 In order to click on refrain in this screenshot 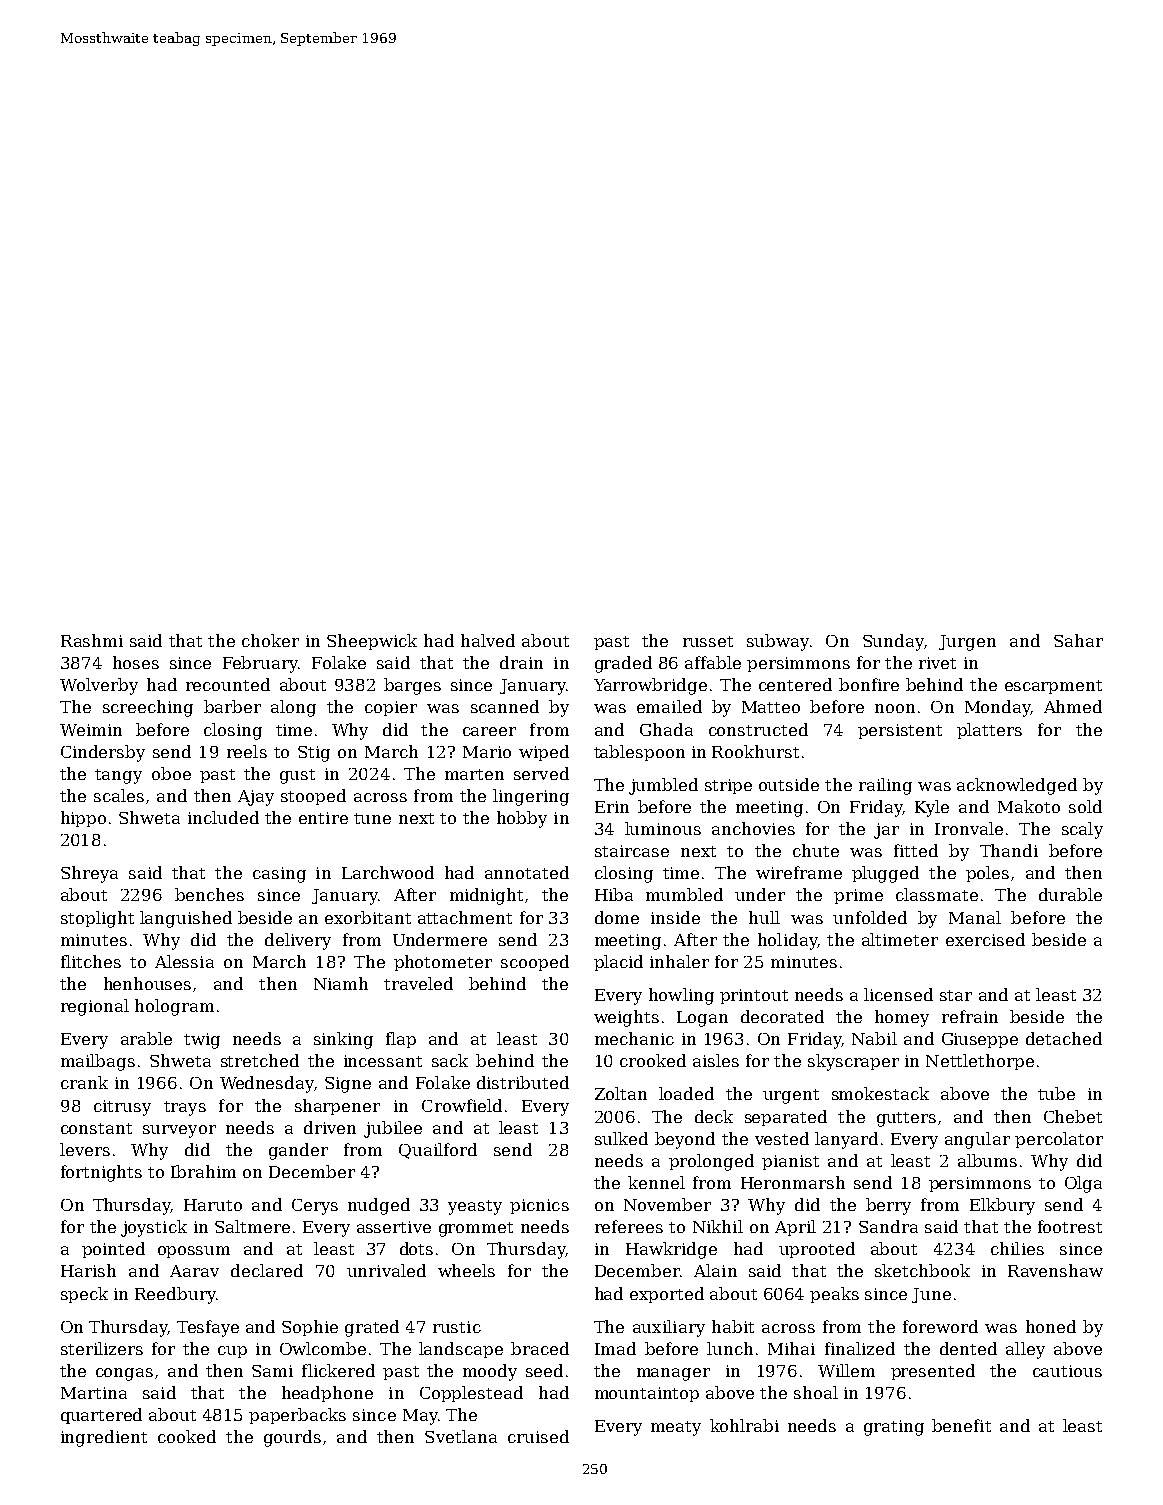, I will do `click(970, 1016)`.
